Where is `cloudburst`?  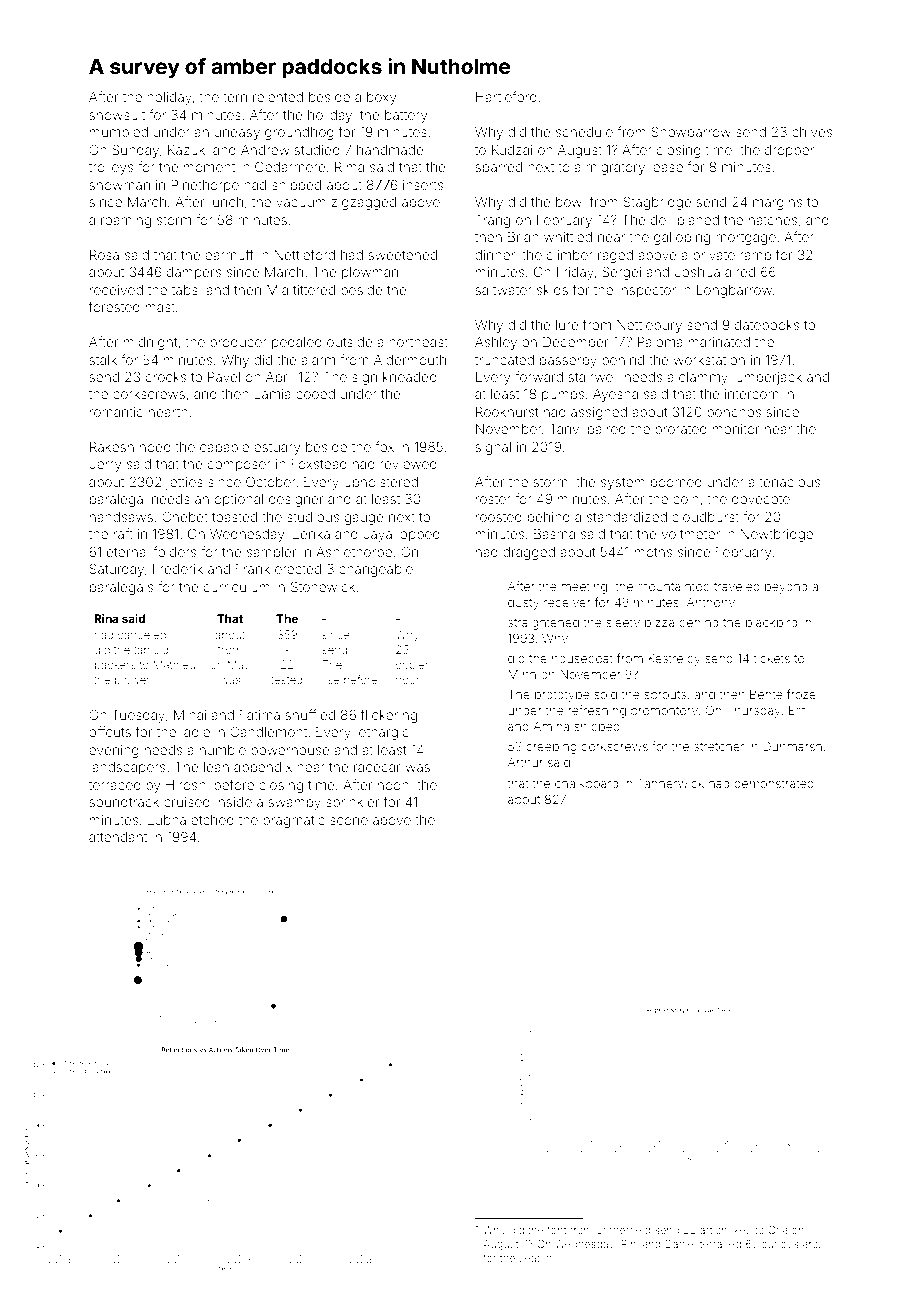
cloudburst is located at coordinates (705, 517).
